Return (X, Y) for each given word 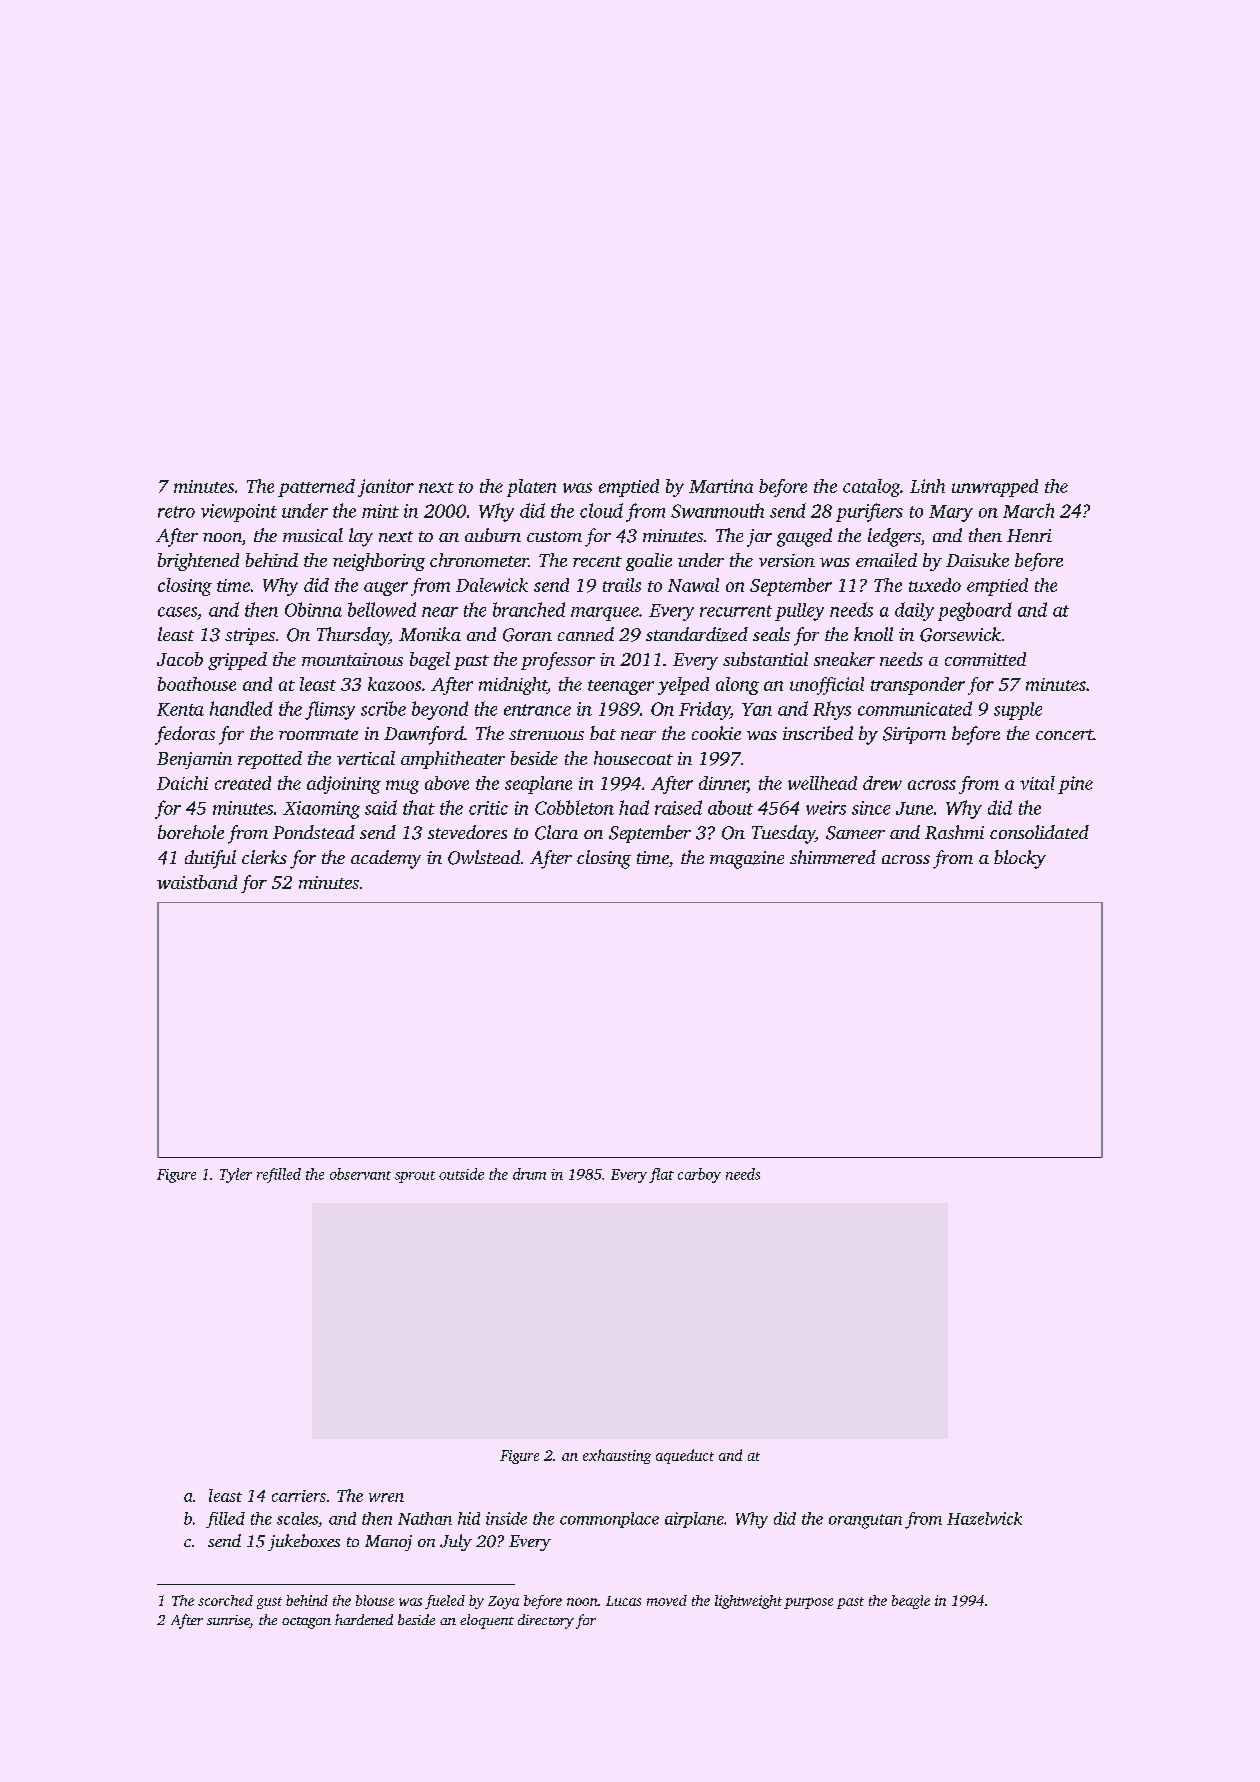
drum (529, 1174)
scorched (225, 1600)
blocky (1020, 859)
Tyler (236, 1175)
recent (597, 561)
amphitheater (453, 760)
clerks (264, 857)
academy (386, 859)
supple (1018, 711)
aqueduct (685, 1456)
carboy (699, 1175)
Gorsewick (960, 634)
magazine (747, 860)
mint (380, 511)
